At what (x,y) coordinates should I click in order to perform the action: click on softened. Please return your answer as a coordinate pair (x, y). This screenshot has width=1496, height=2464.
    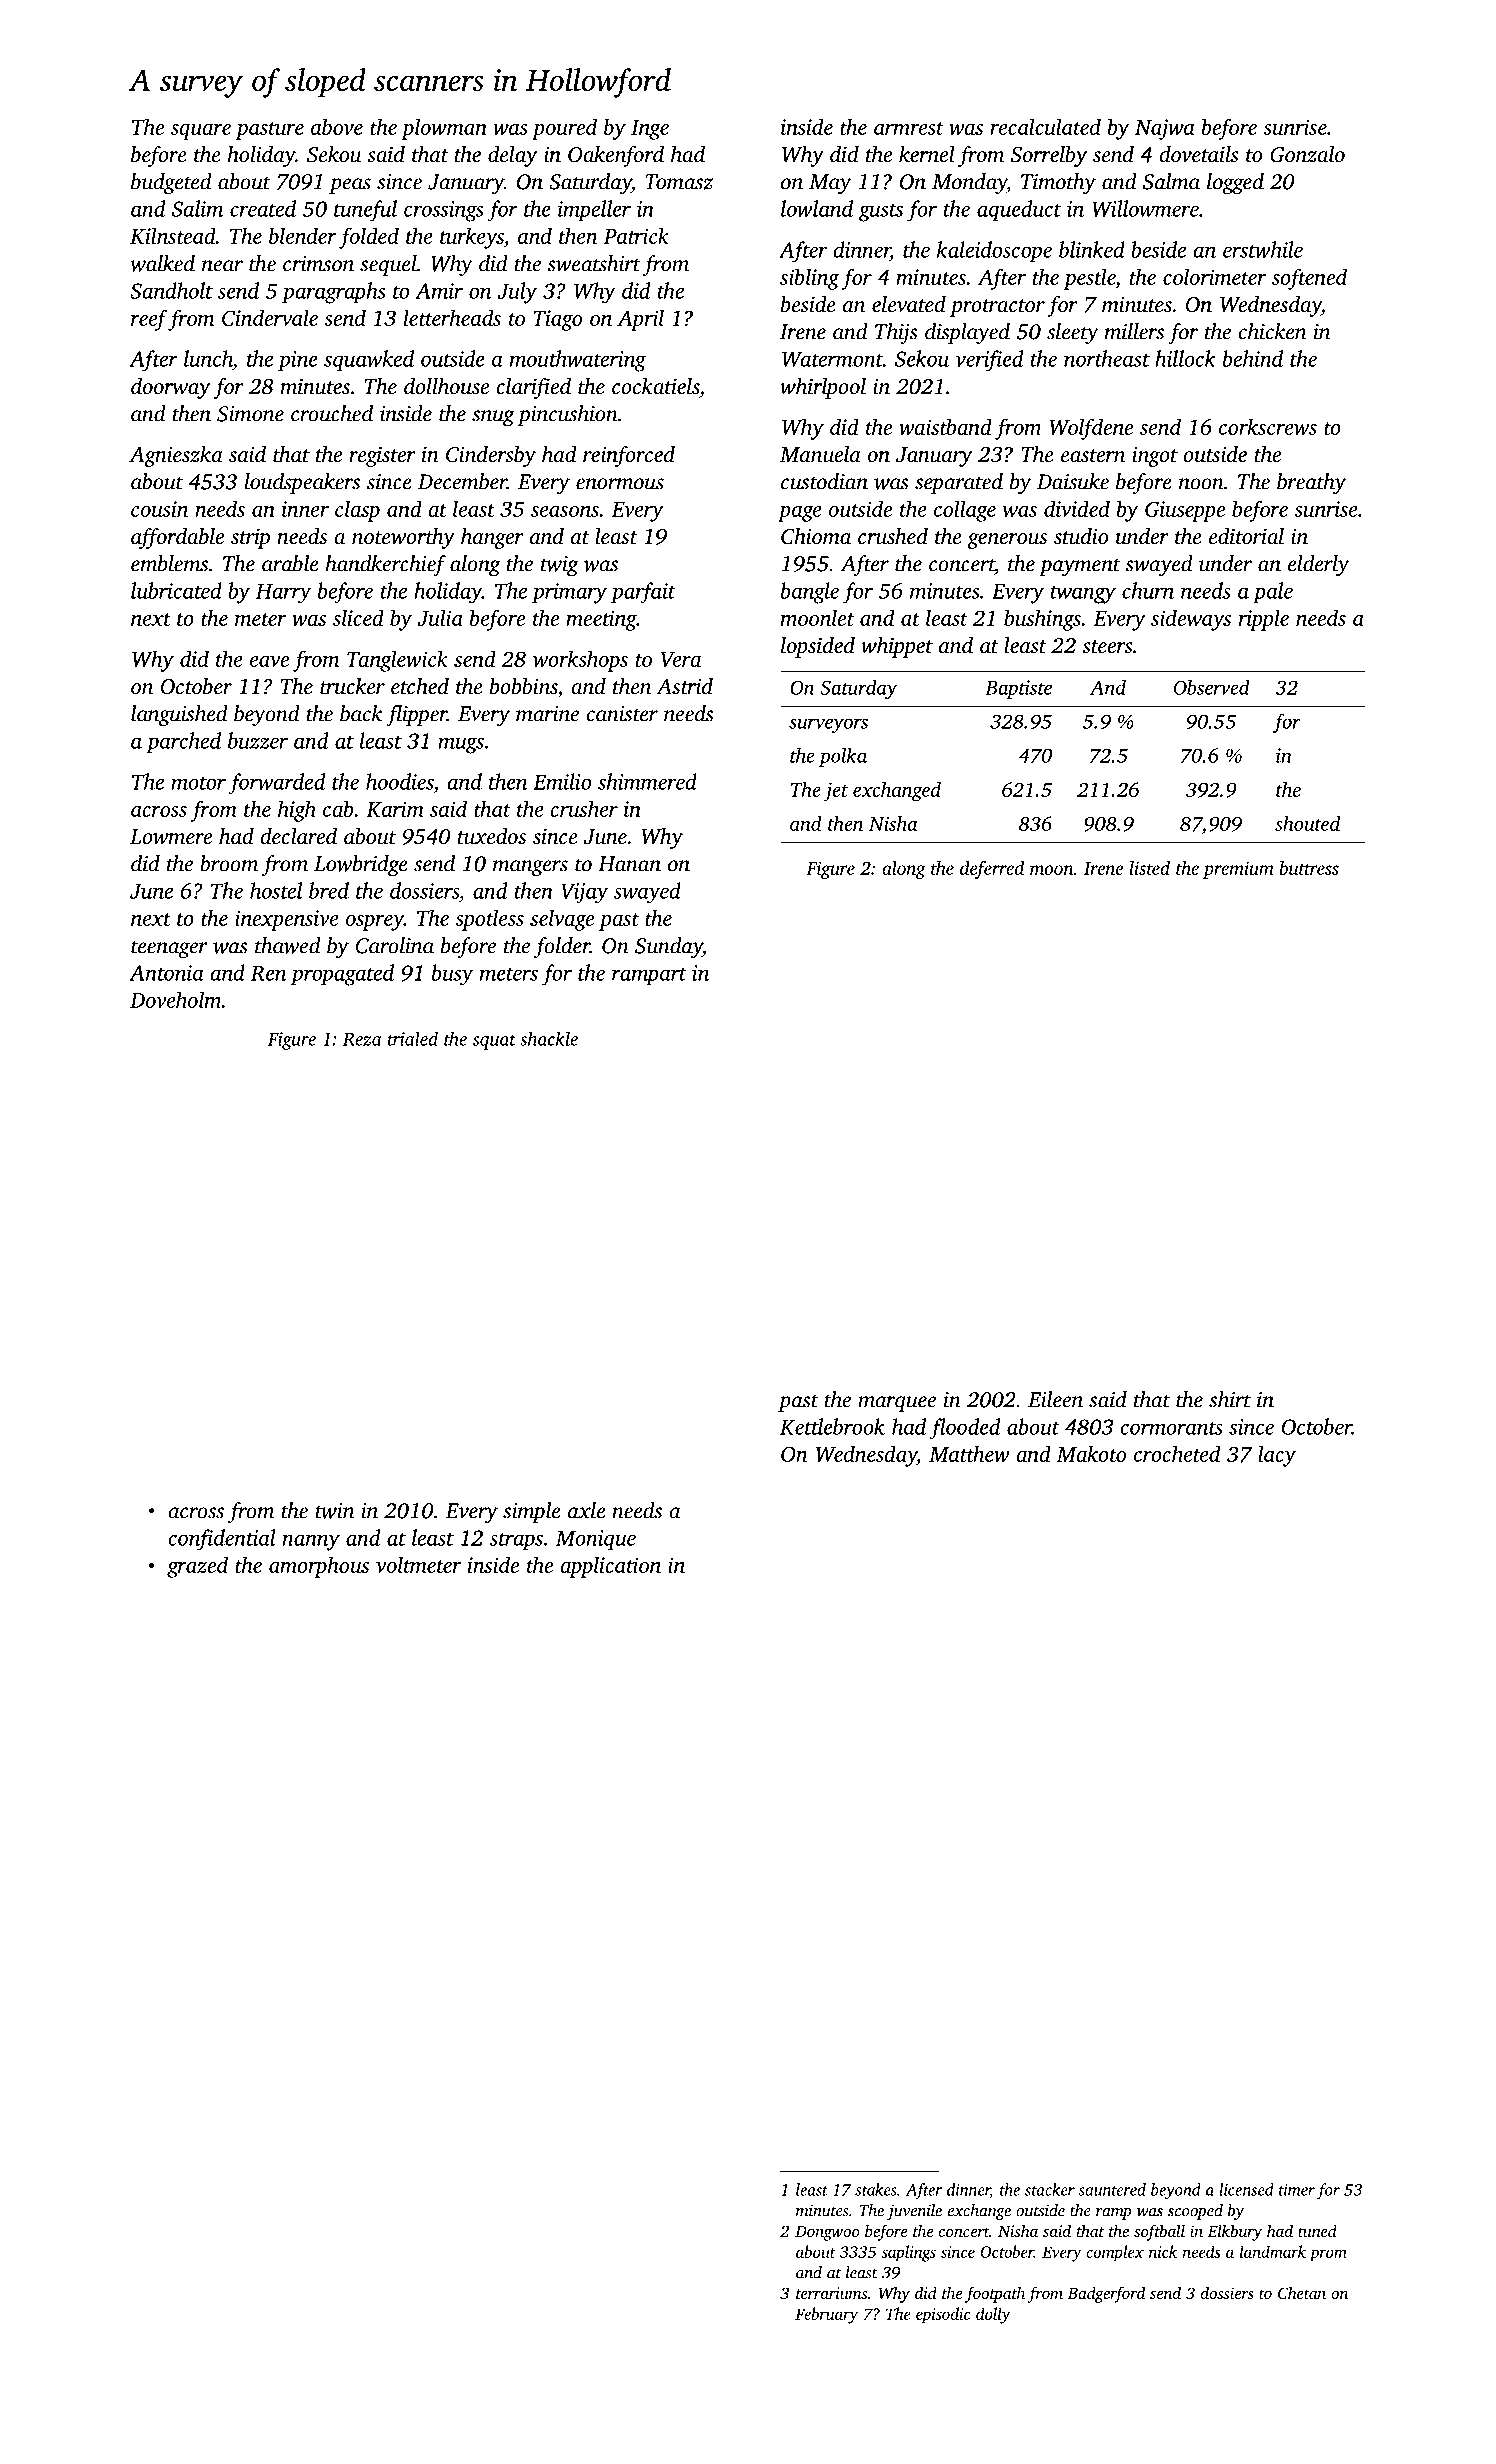
    Looking at the image, I should click on (1309, 279).
